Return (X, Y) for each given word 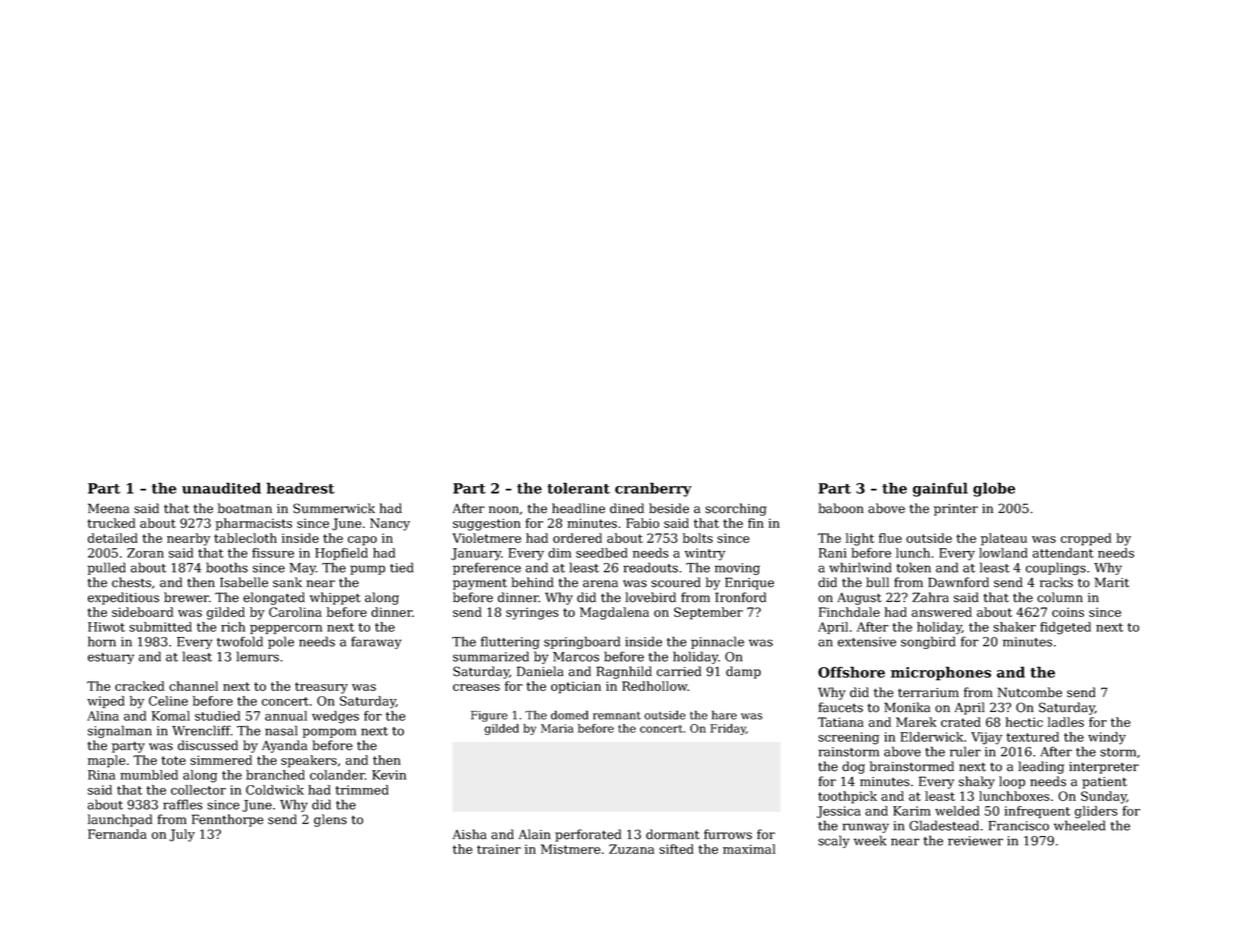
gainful (940, 489)
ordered (577, 538)
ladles (1066, 722)
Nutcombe (1029, 692)
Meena (108, 508)
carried (679, 671)
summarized (491, 656)
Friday (728, 729)
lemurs (258, 656)
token (913, 567)
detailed (113, 538)
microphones (941, 673)
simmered (221, 760)
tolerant (578, 488)
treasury (321, 688)
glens (330, 820)
